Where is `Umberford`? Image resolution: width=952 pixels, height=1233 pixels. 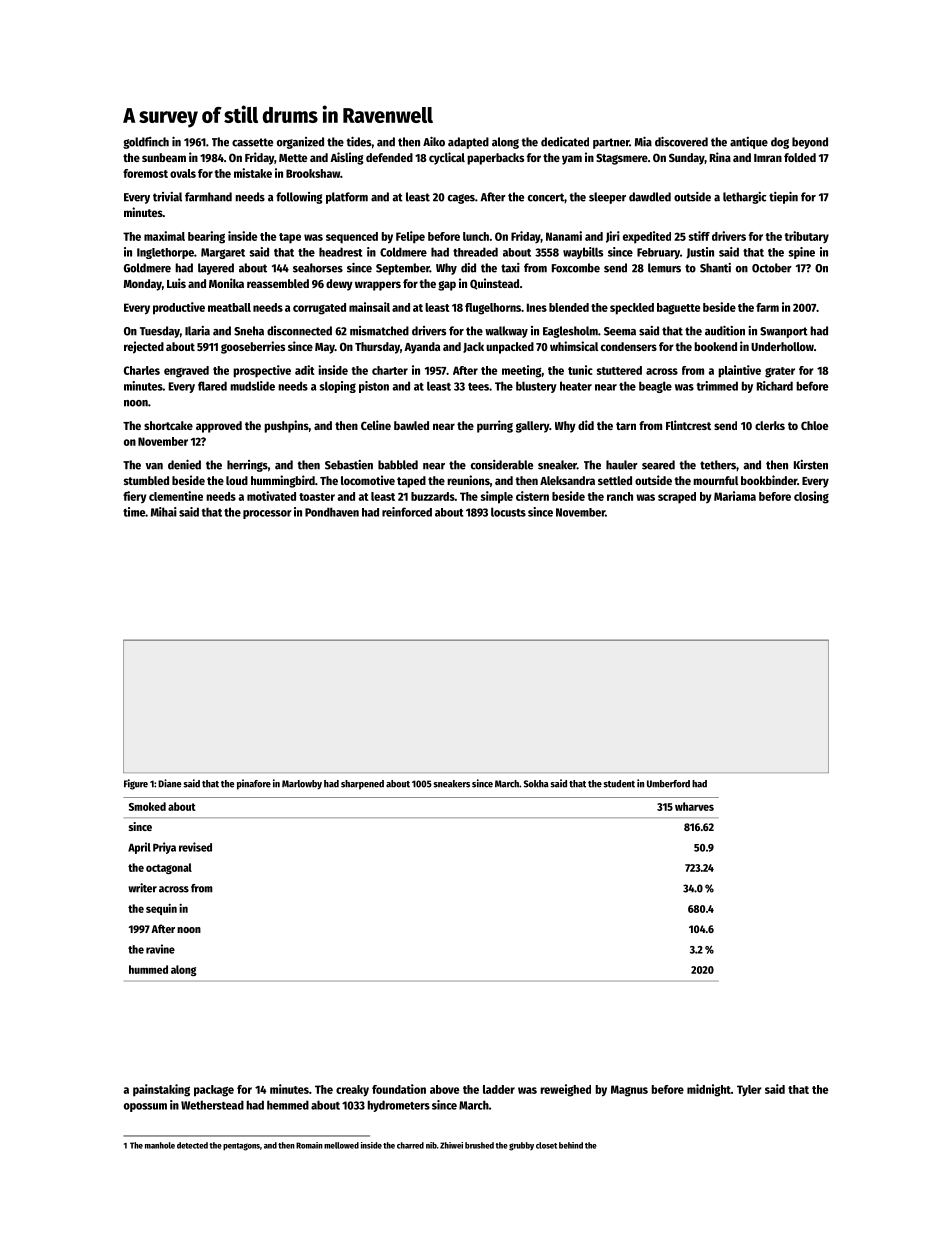
Umberford is located at coordinates (668, 784).
